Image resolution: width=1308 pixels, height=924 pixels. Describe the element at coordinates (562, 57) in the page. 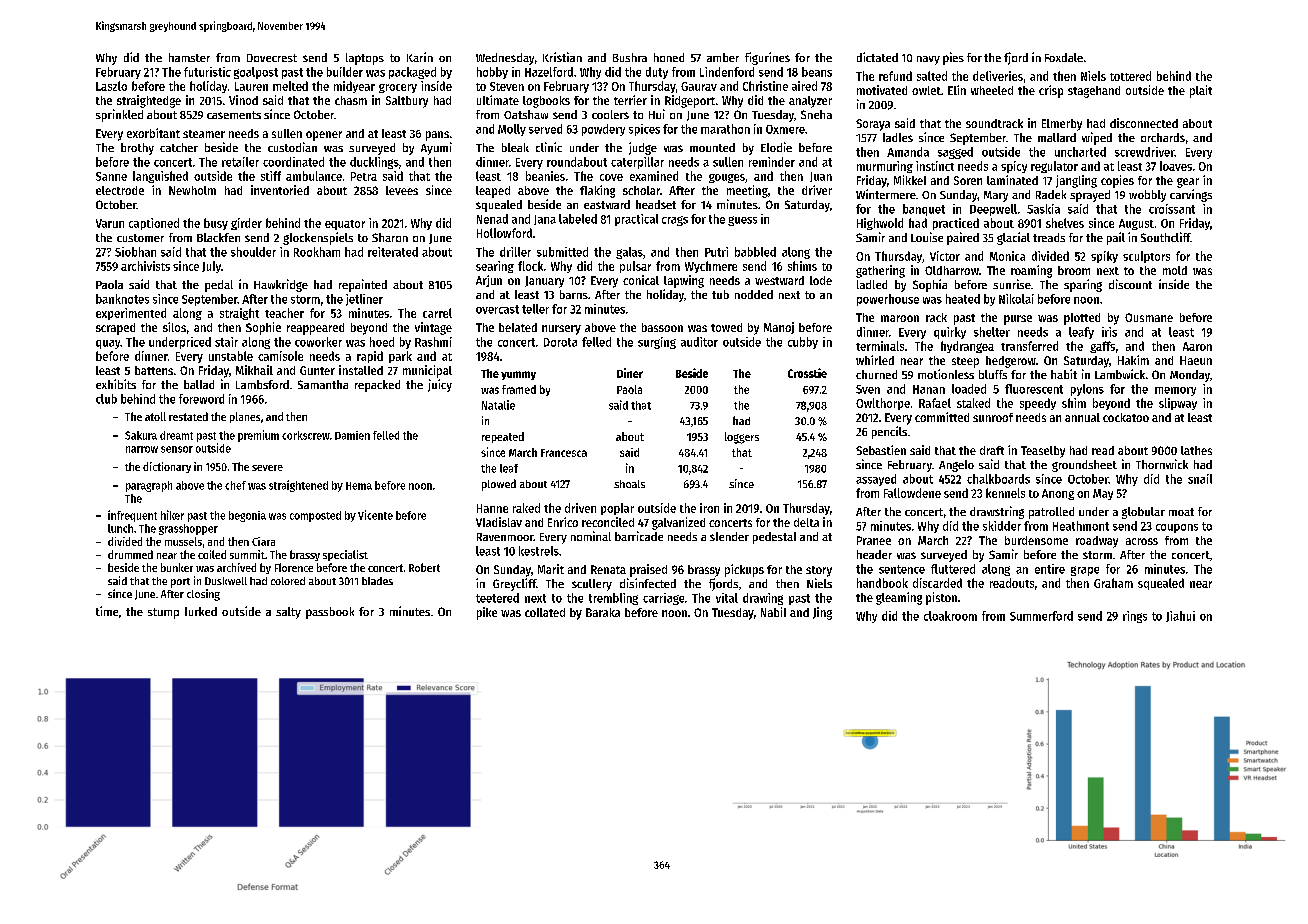

I see `Kristian` at that location.
